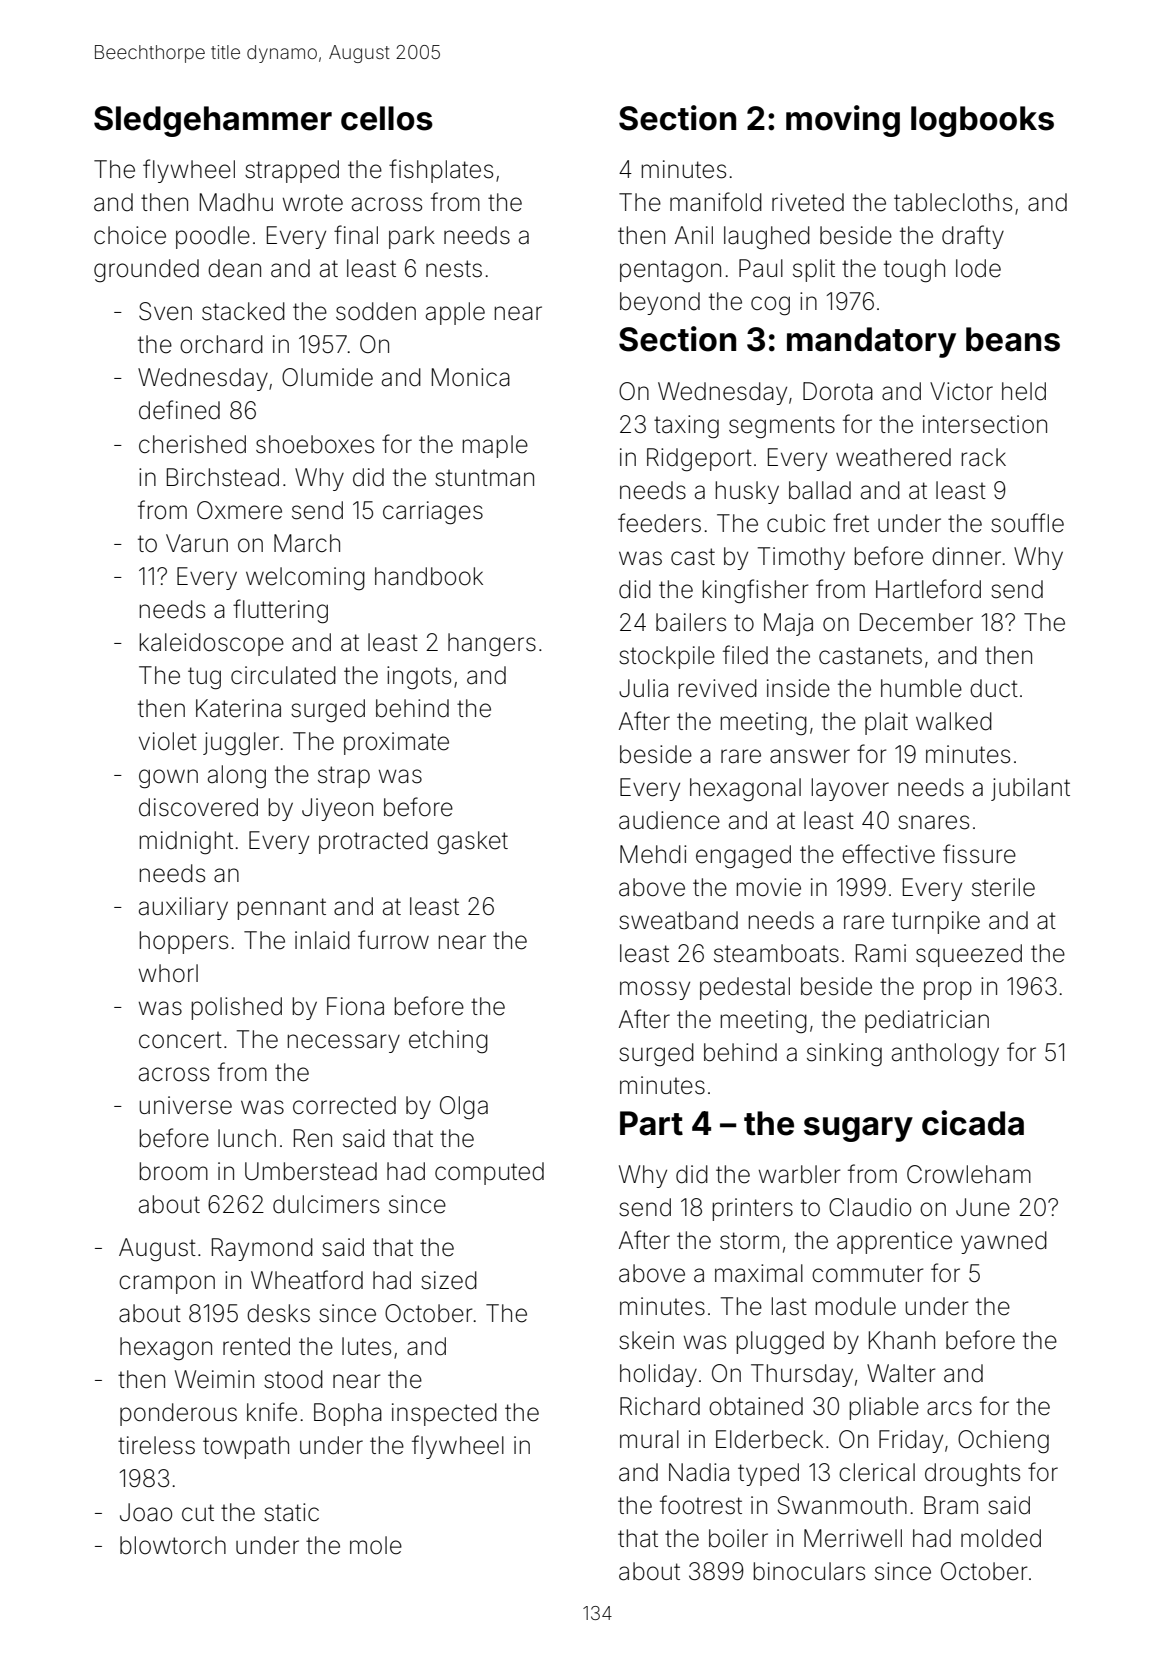 Image resolution: width=1165 pixels, height=1654 pixels. Describe the element at coordinates (716, 202) in the document. I see `manifold` at that location.
